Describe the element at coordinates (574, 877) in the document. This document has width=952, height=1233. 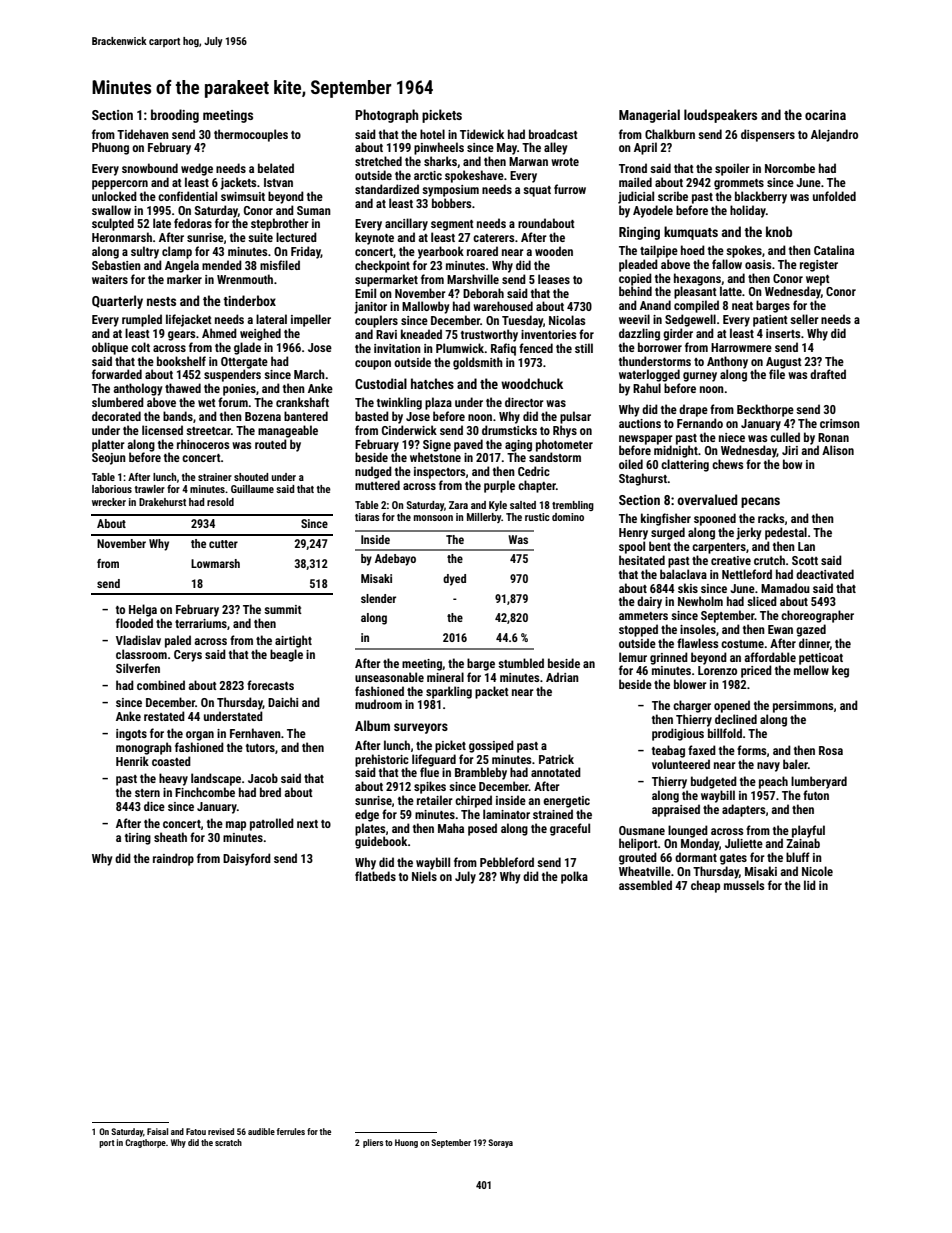
I see `polka` at that location.
